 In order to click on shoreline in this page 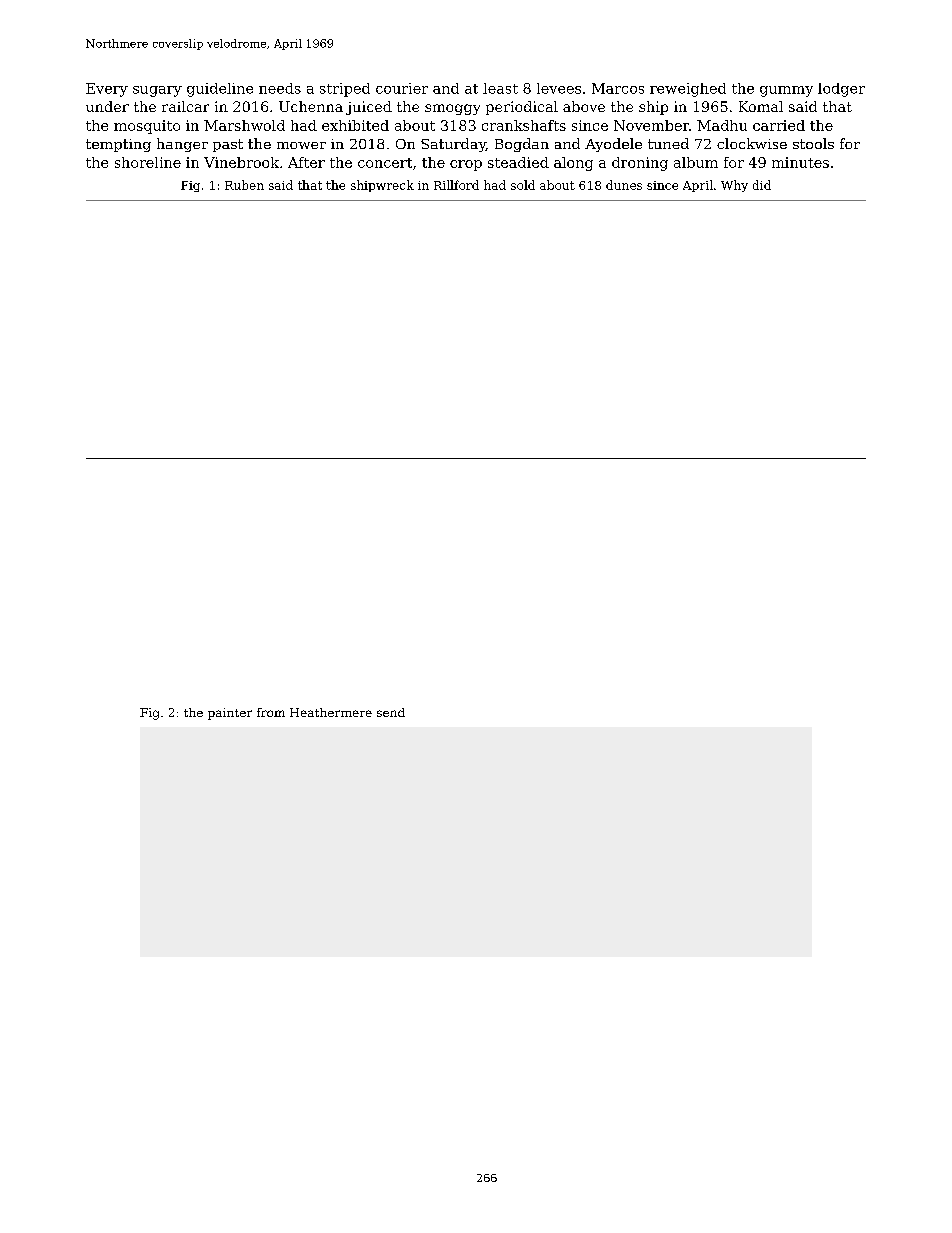, I will do `click(148, 162)`.
